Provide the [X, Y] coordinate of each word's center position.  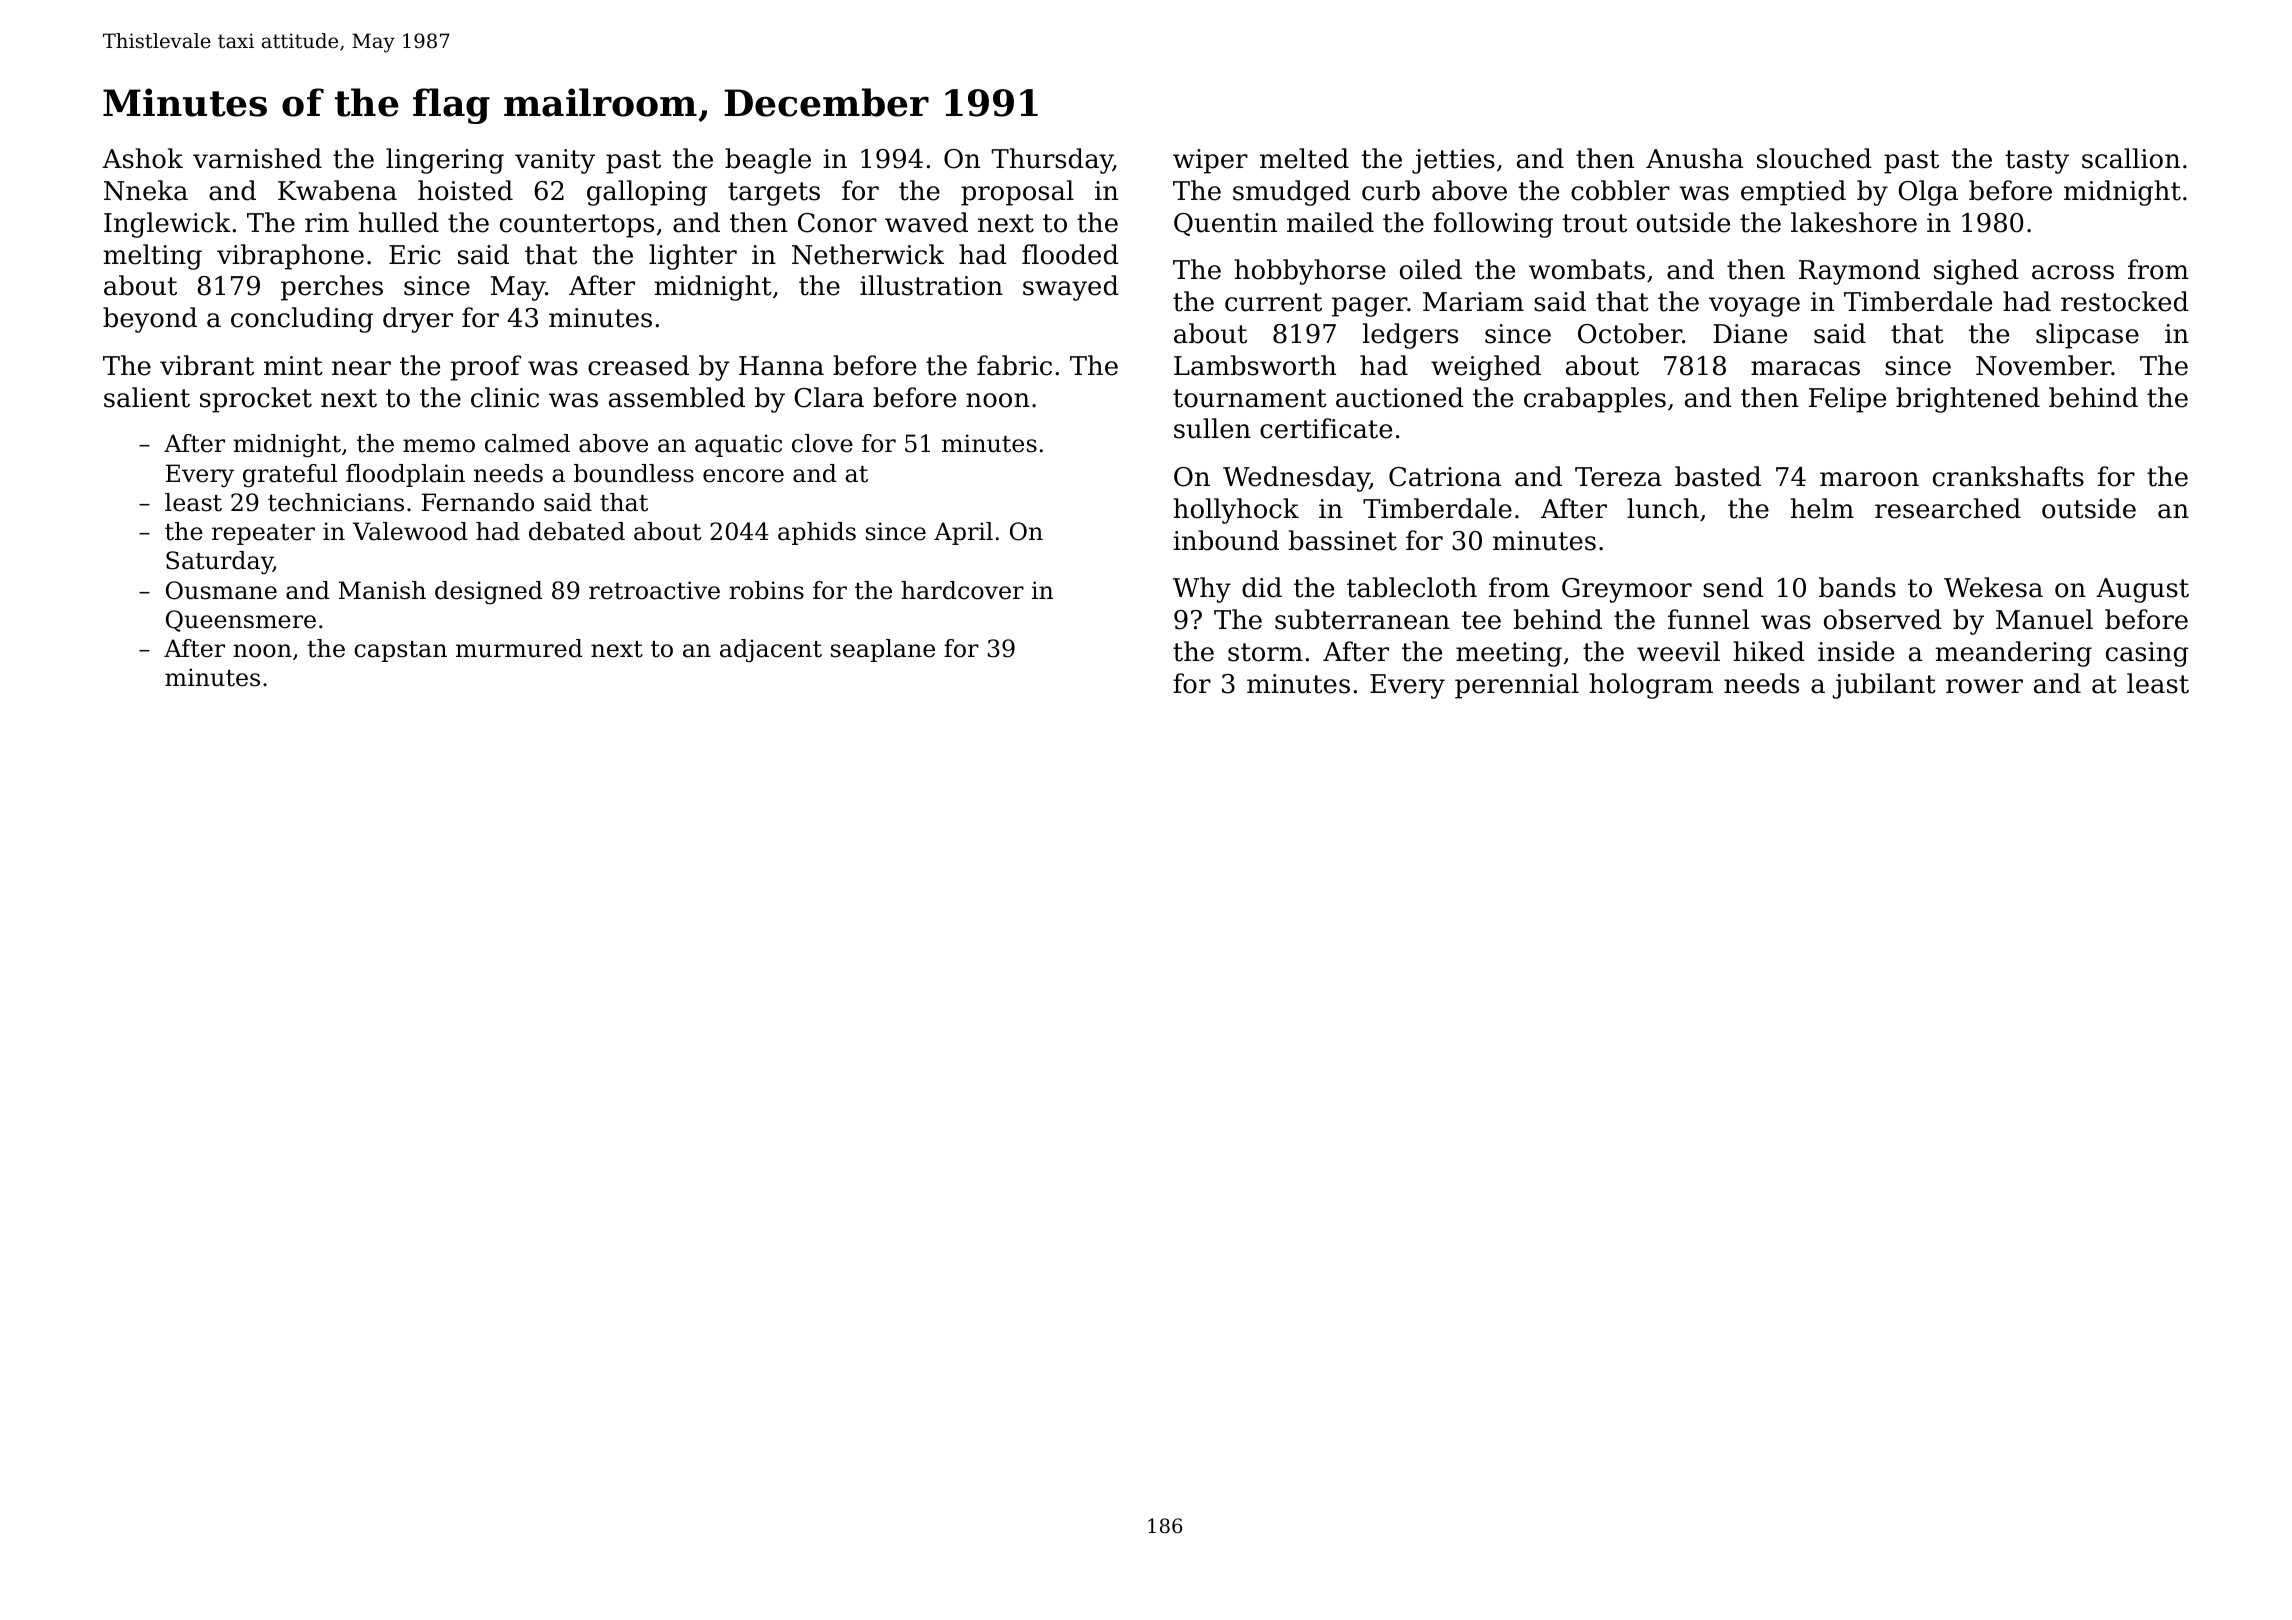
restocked [2125, 301]
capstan [400, 651]
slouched [1814, 158]
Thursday [1052, 161]
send [1733, 587]
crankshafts [2008, 476]
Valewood [410, 531]
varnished [257, 158]
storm [1265, 652]
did [1262, 587]
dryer [418, 320]
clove [822, 443]
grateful [290, 476]
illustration [931, 285]
